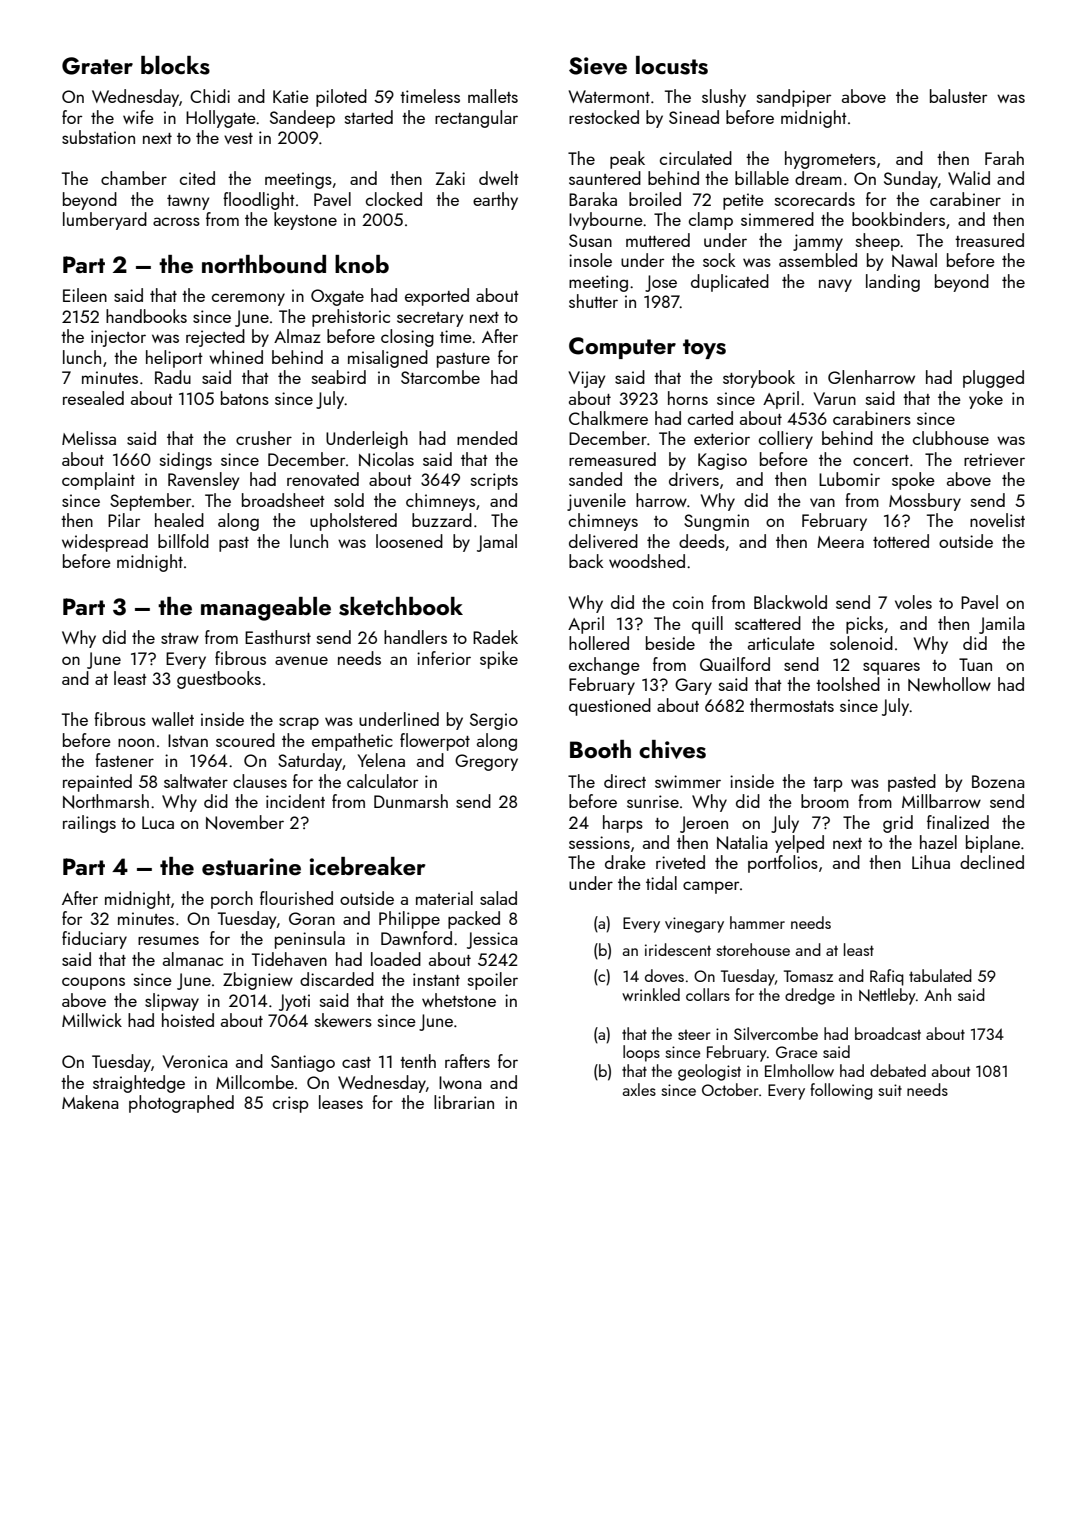 This screenshot has height=1537, width=1087. Describe the element at coordinates (175, 65) in the screenshot. I see `blocks` at that location.
